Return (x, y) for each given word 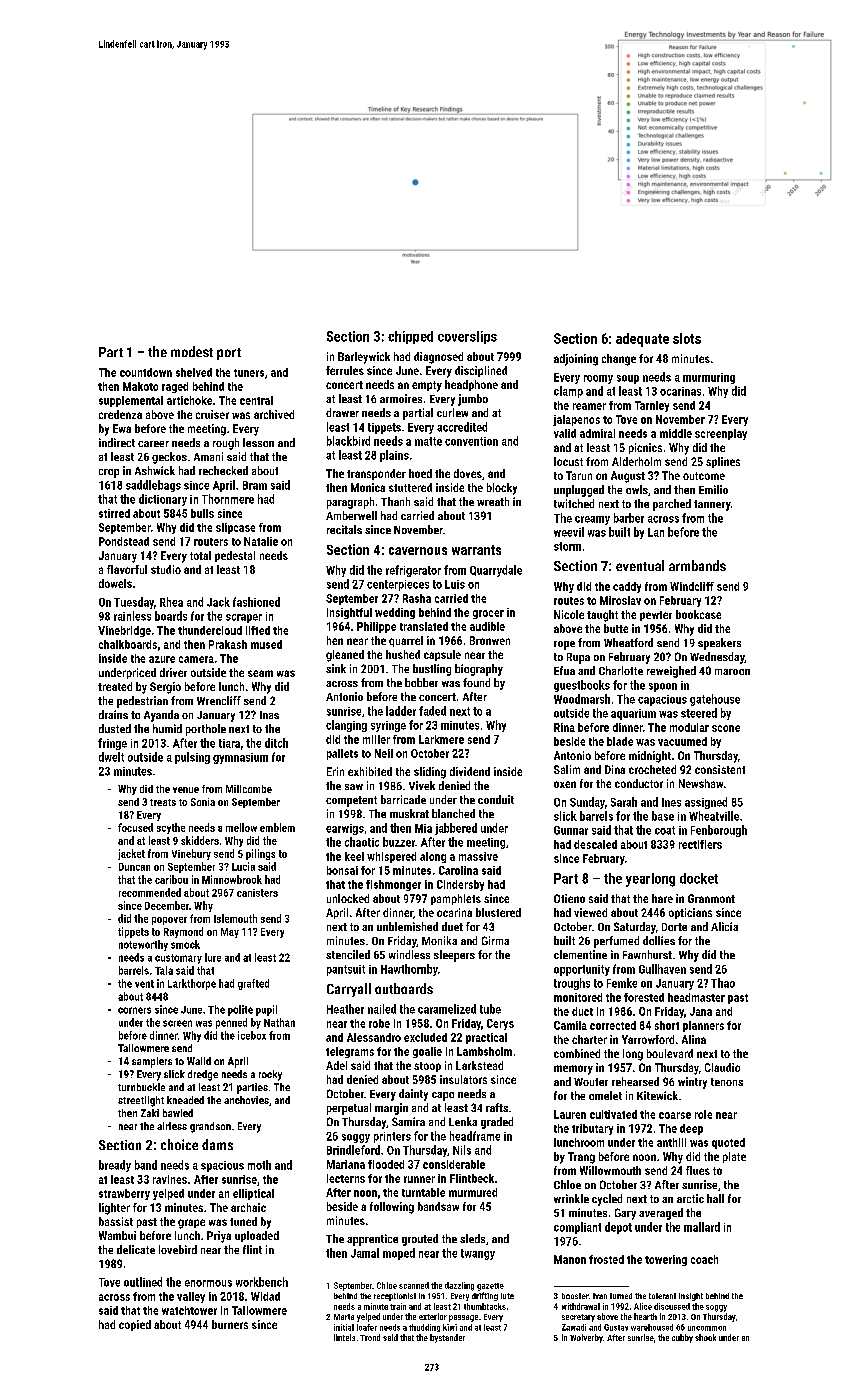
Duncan (134, 867)
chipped (410, 337)
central (256, 400)
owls (637, 489)
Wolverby (586, 1338)
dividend (470, 771)
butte (616, 628)
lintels (344, 1337)
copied (135, 1325)
